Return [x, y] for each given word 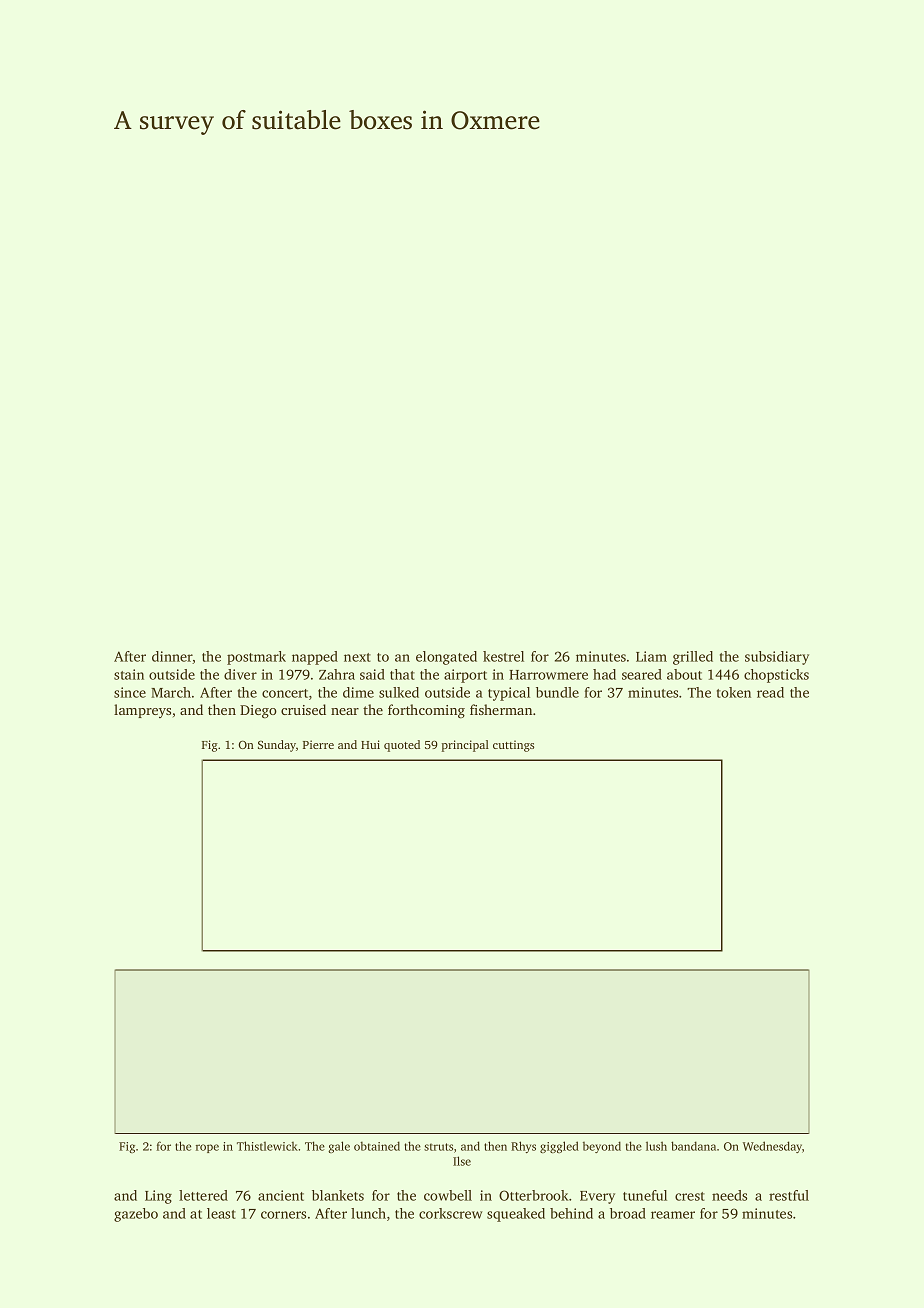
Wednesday [772, 1147]
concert [285, 693]
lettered [203, 1195]
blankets [338, 1195]
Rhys [523, 1147]
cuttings [513, 746]
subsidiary [777, 658]
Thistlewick [267, 1146]
